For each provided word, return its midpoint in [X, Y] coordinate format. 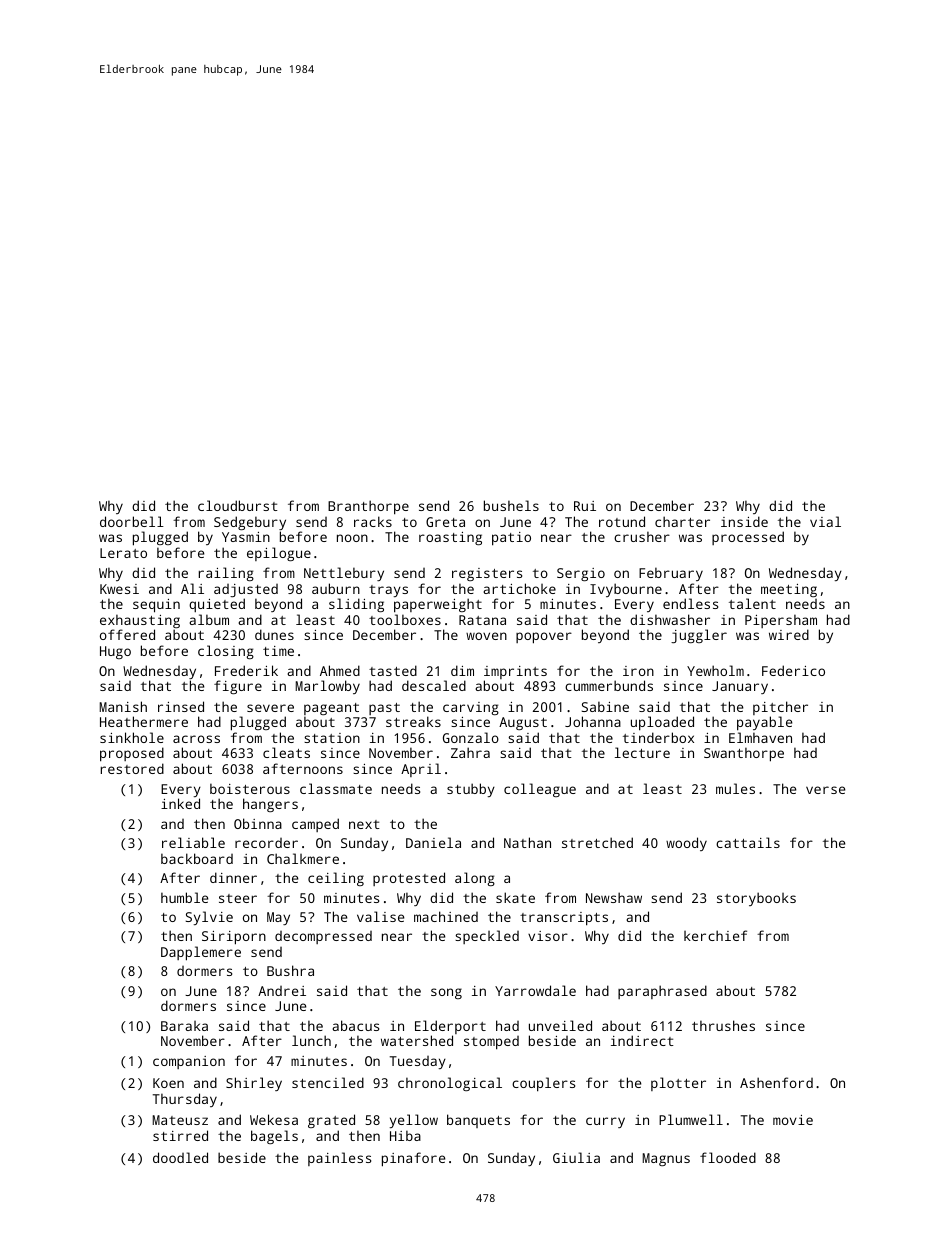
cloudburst [238, 505]
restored [132, 768]
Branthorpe [368, 507]
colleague [540, 790]
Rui [585, 506]
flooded [728, 1157]
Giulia [576, 1157]
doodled [180, 1157]
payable [764, 723]
